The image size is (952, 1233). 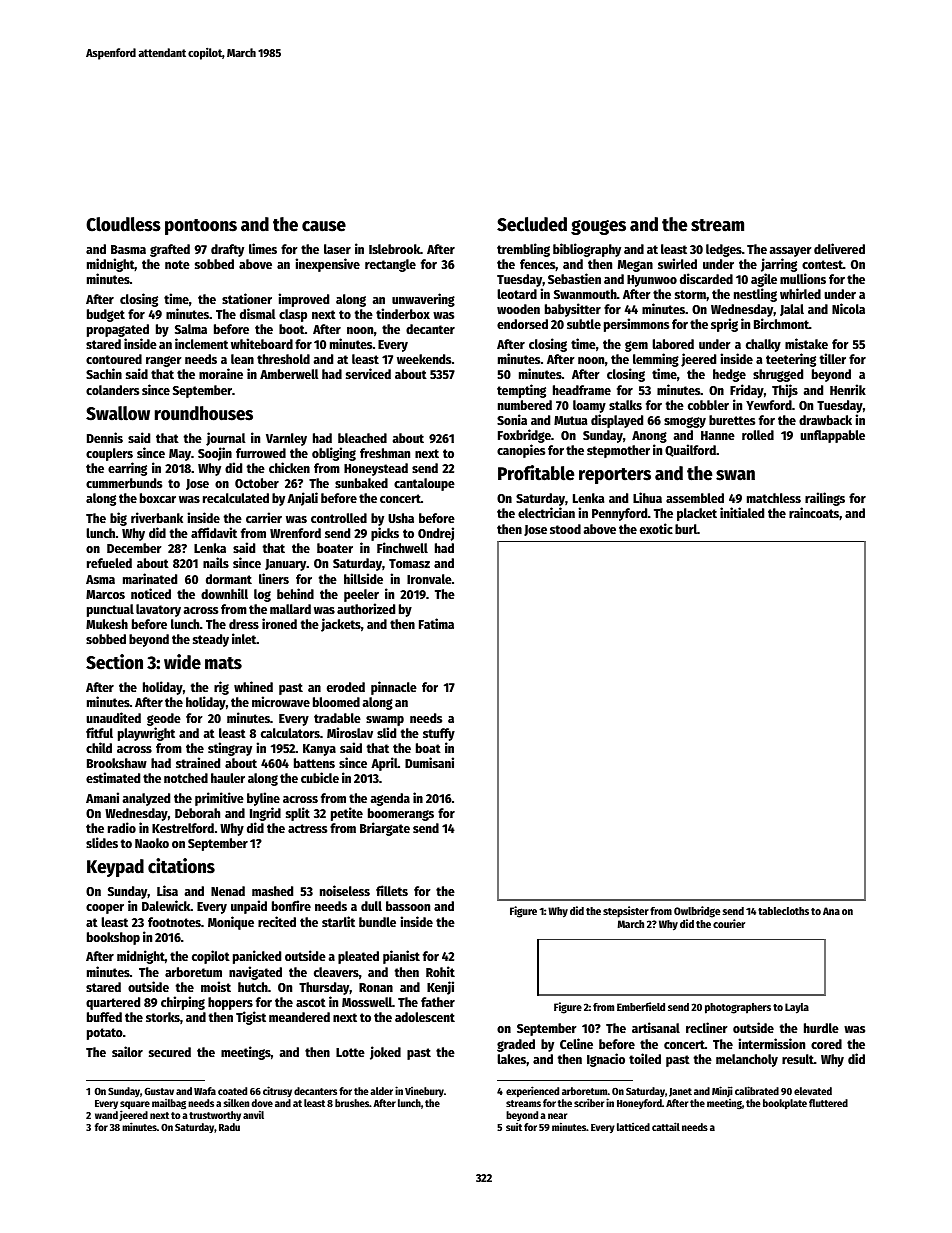 What do you see at coordinates (848, 308) in the page?
I see `Nicola` at bounding box center [848, 308].
